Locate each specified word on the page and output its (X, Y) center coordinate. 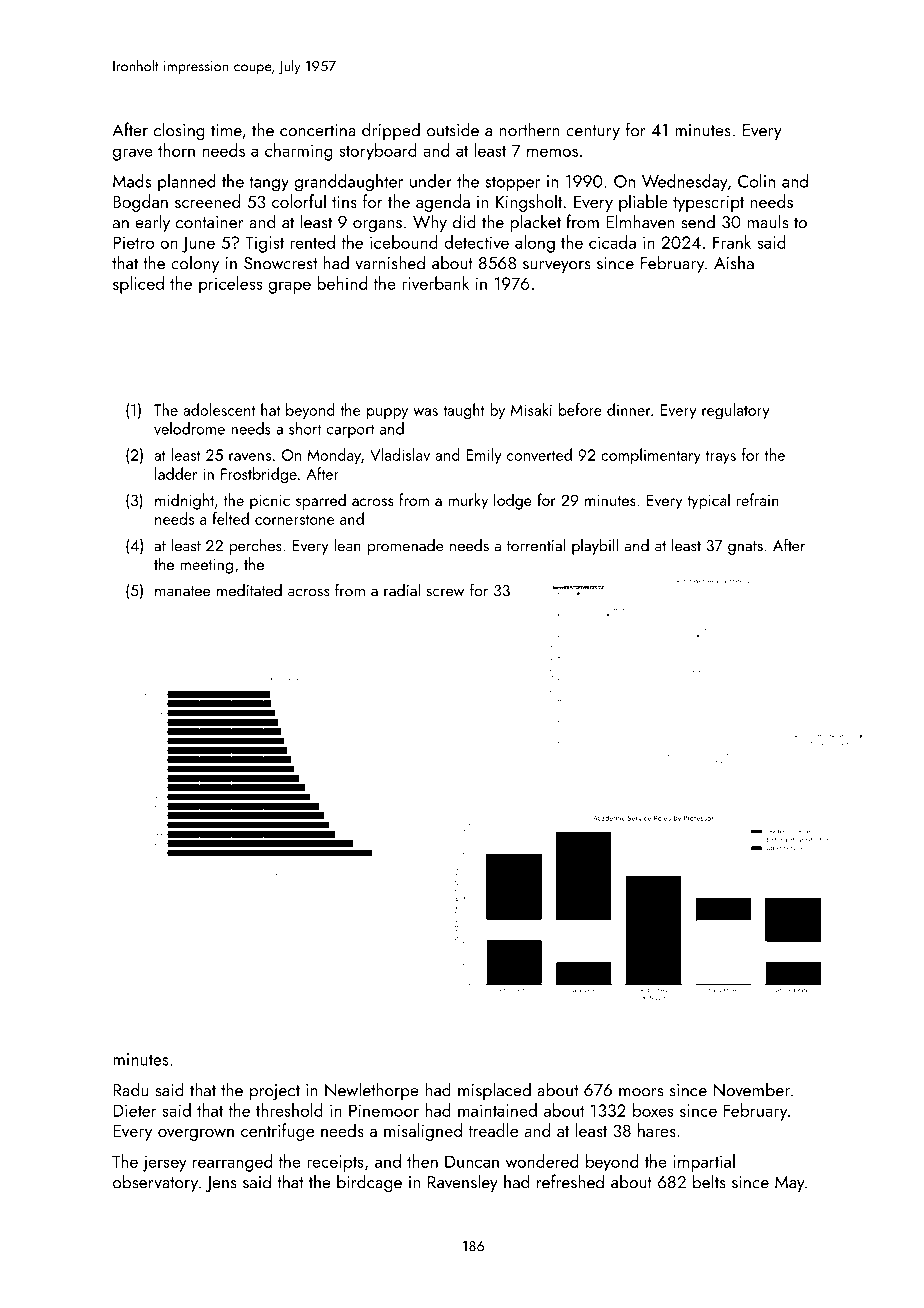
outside (453, 129)
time (226, 130)
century (593, 132)
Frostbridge (259, 475)
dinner (629, 409)
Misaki (531, 409)
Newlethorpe (372, 1091)
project (275, 1092)
